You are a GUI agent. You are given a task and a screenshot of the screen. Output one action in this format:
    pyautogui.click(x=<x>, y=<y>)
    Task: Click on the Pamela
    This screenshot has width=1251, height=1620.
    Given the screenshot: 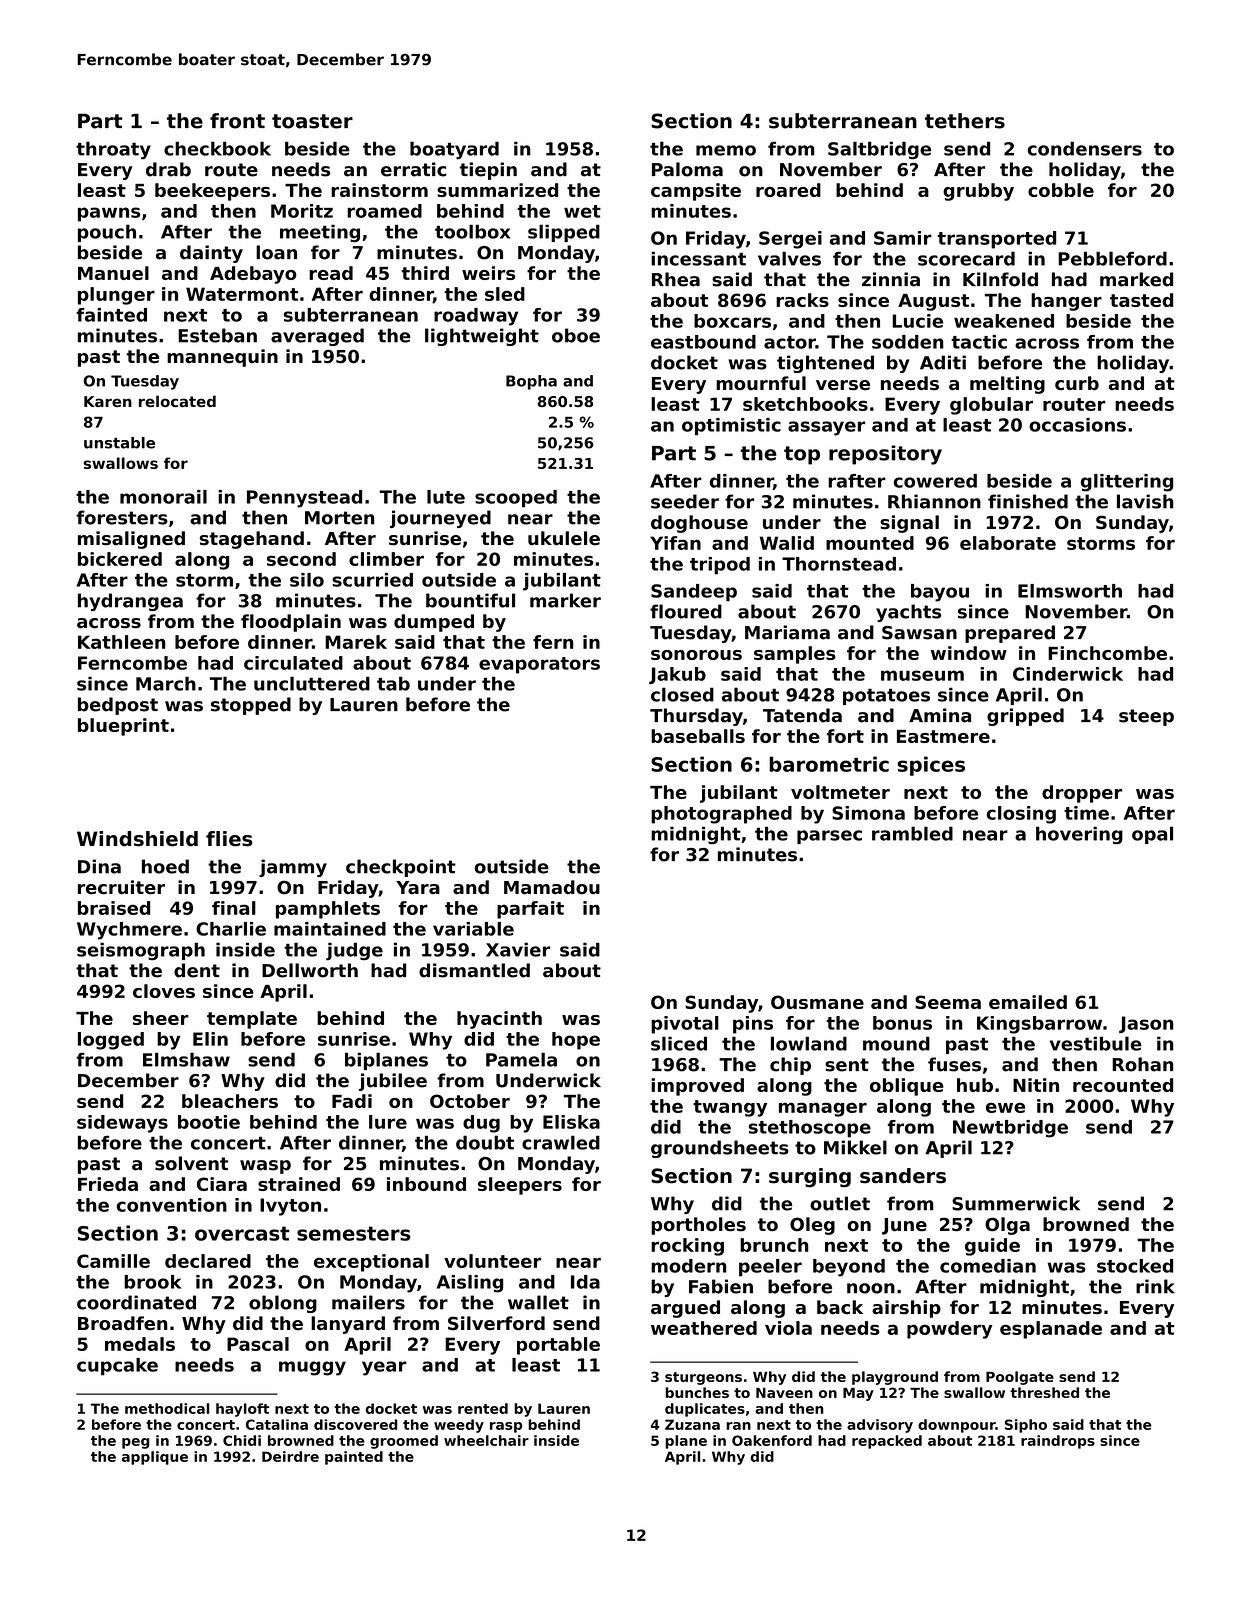 What is the action you would take?
    pyautogui.click(x=521, y=1059)
